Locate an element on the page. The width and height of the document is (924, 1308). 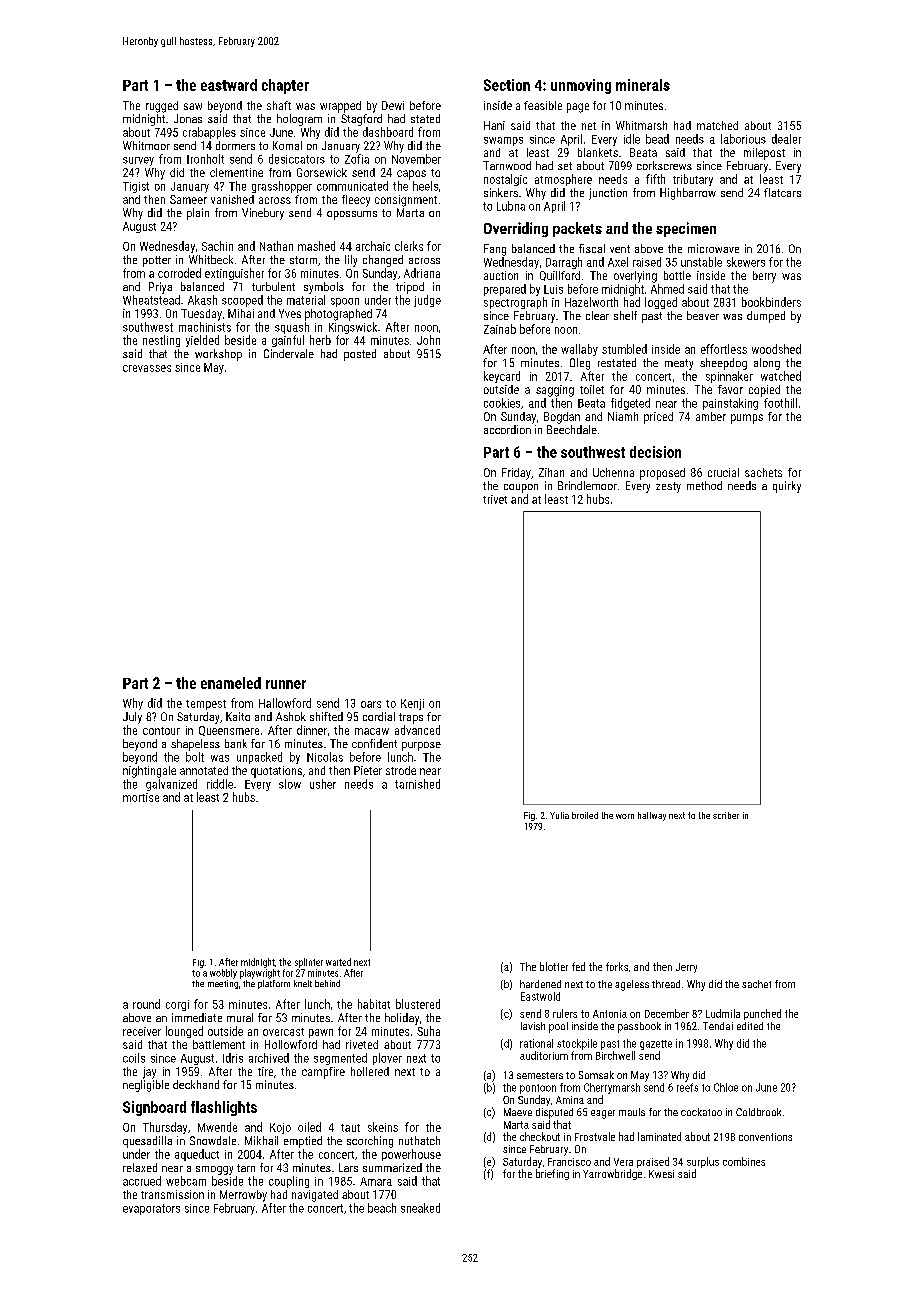
beaver is located at coordinates (703, 315).
